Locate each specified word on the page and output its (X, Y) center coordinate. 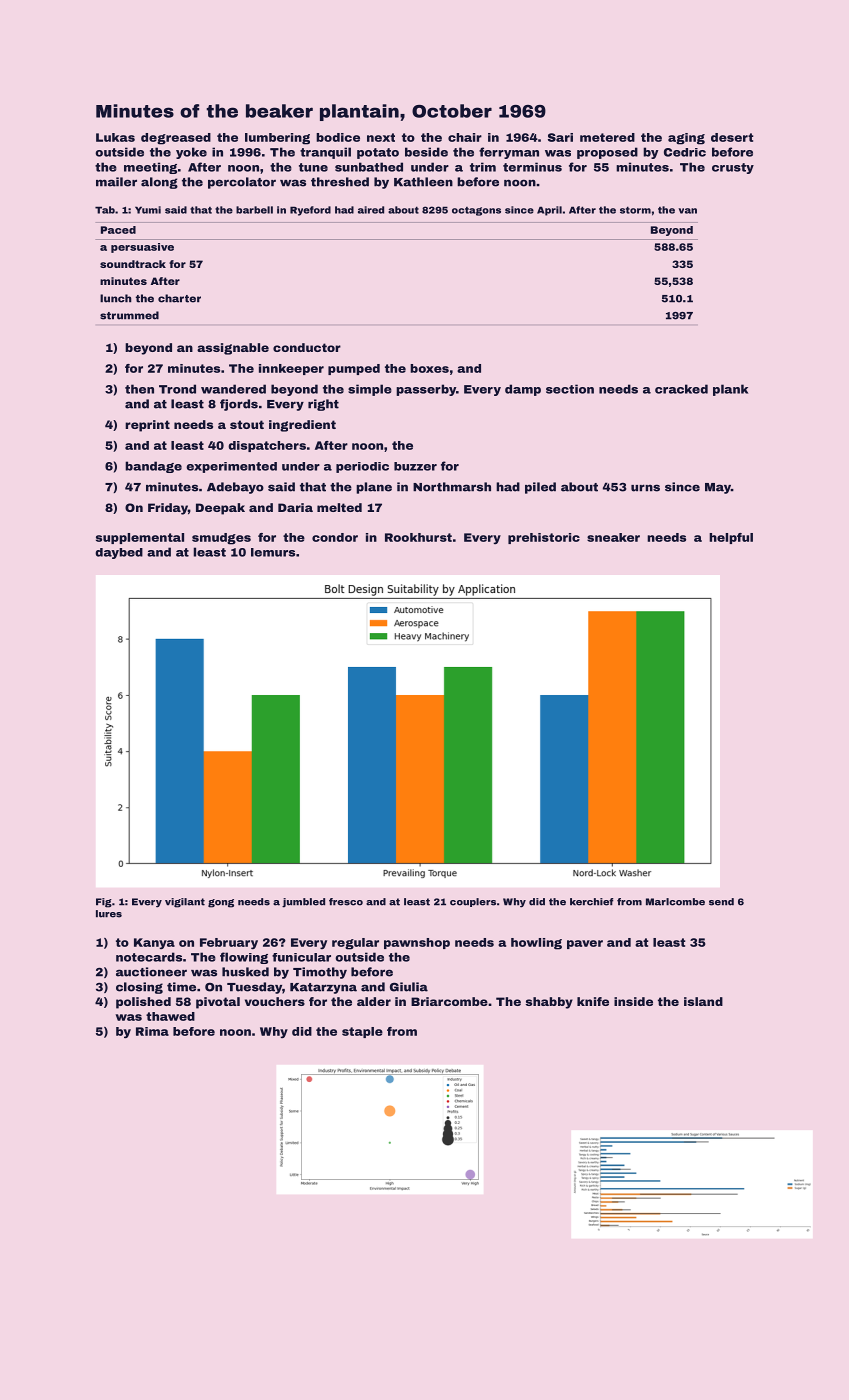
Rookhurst (418, 537)
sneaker (613, 537)
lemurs (273, 552)
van (687, 211)
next (381, 137)
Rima (152, 1031)
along (159, 183)
